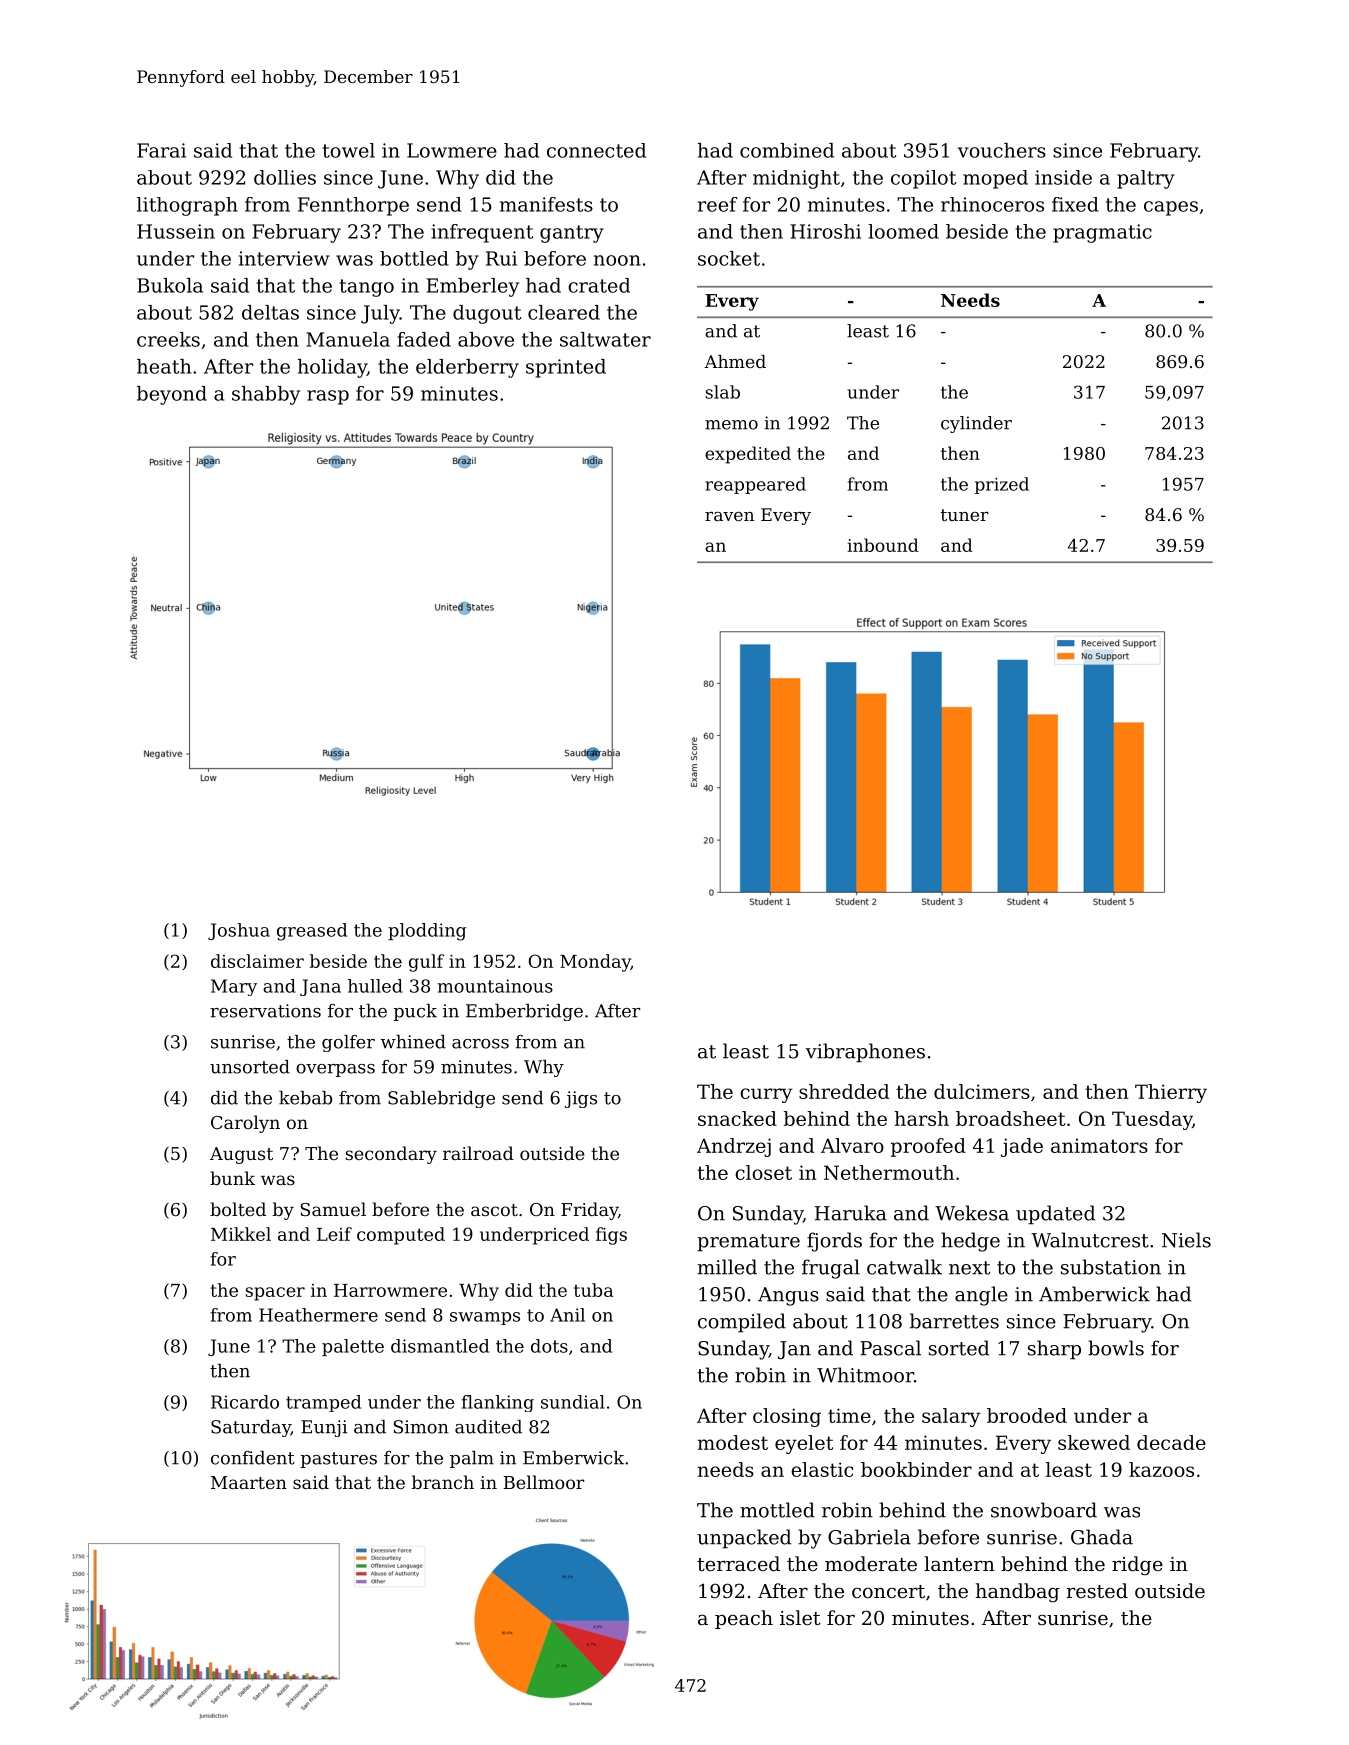 The height and width of the page is (1745, 1349). I want to click on Farai, so click(161, 150).
